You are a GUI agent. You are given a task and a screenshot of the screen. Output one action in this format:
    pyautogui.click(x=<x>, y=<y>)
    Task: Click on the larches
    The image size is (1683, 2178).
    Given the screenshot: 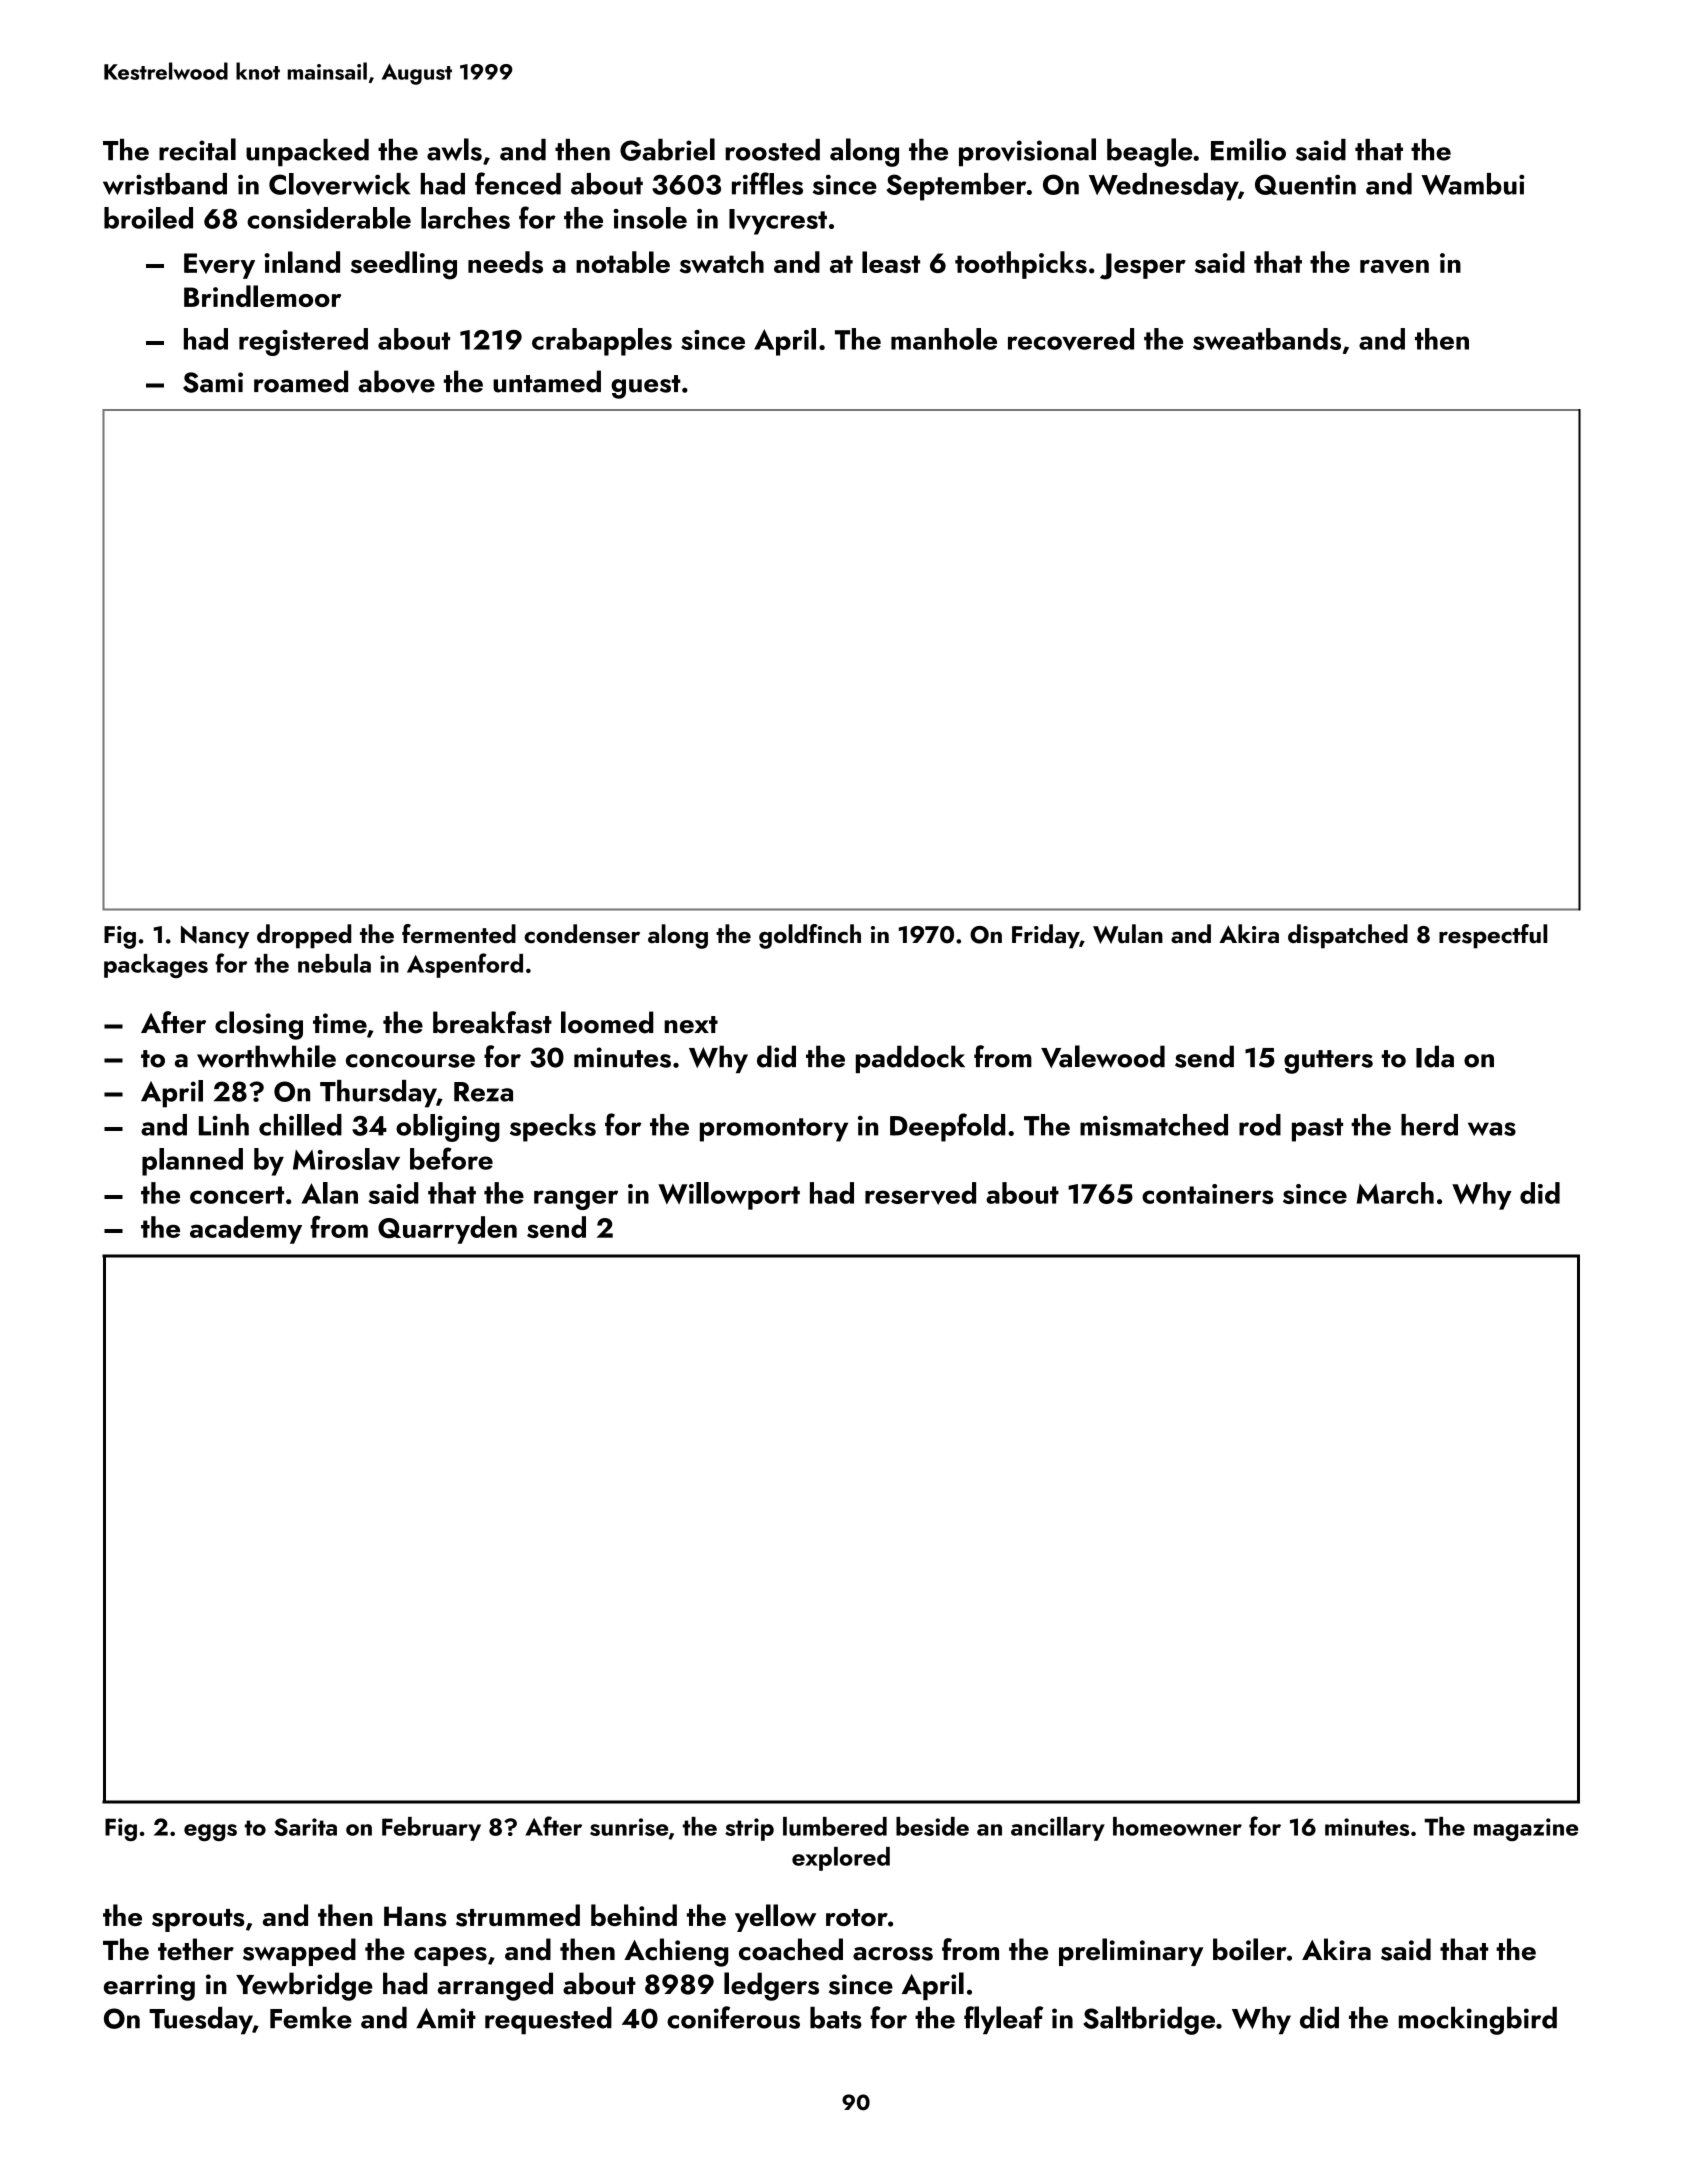 What is the action you would take?
    pyautogui.click(x=465, y=218)
